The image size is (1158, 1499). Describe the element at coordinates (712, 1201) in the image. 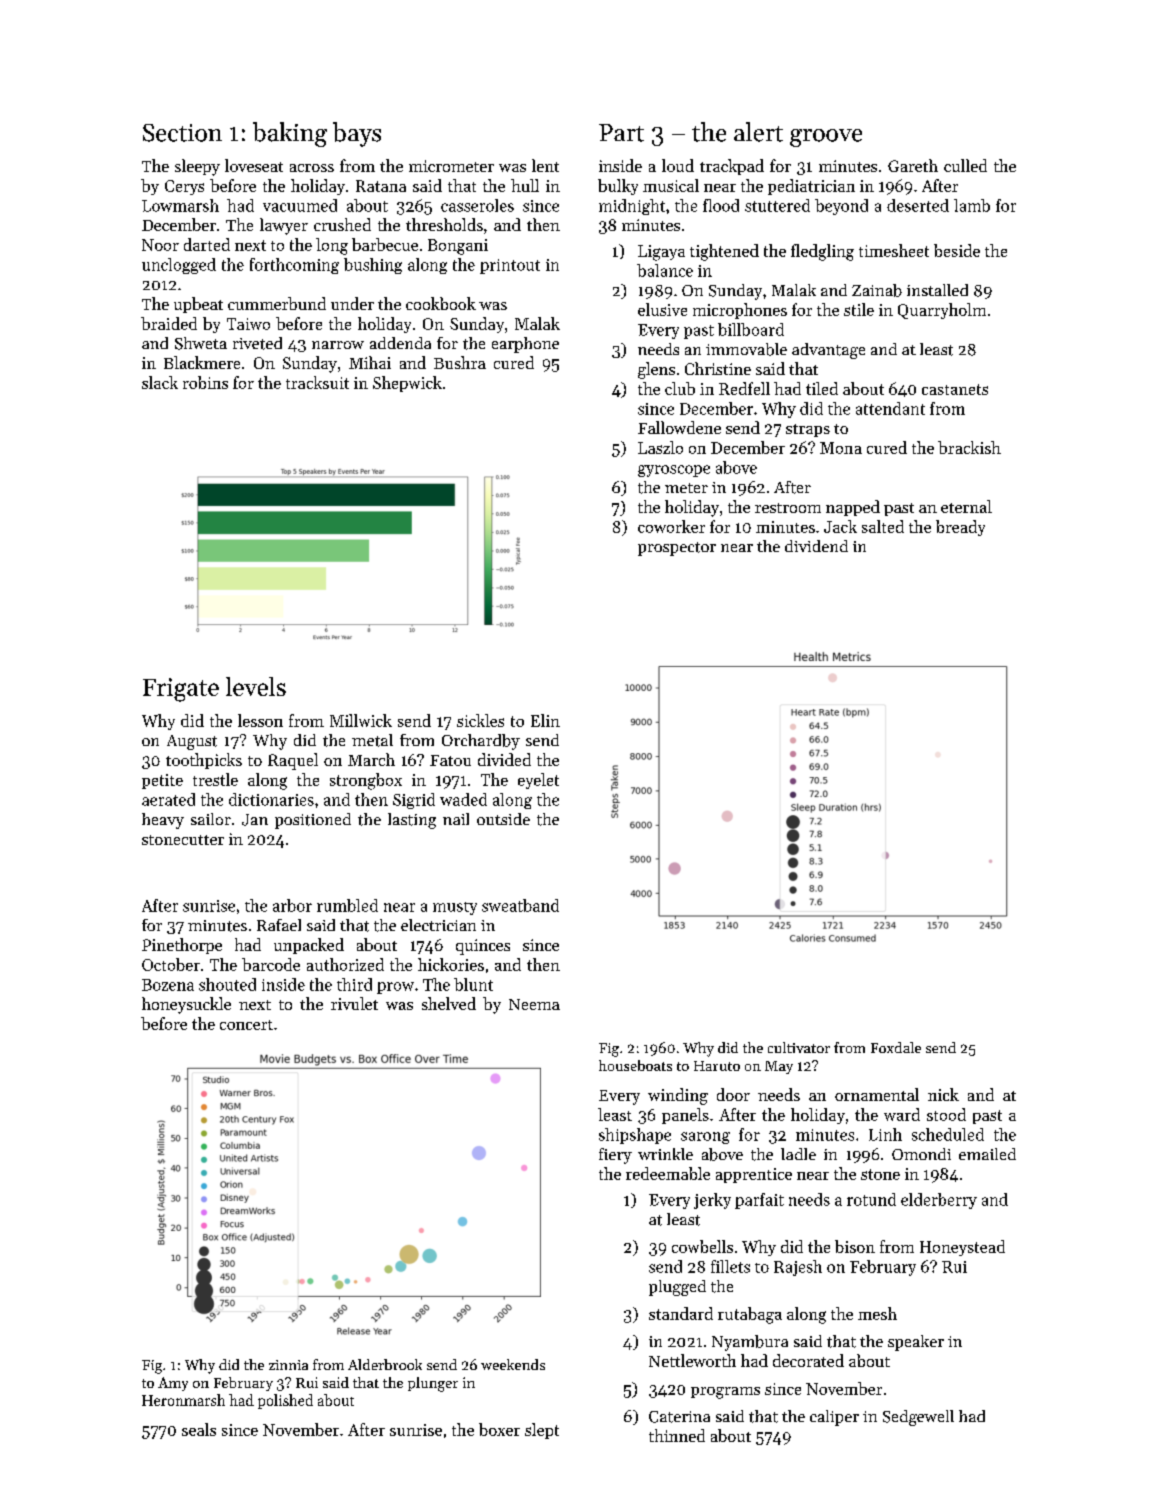

I see `jerky` at that location.
